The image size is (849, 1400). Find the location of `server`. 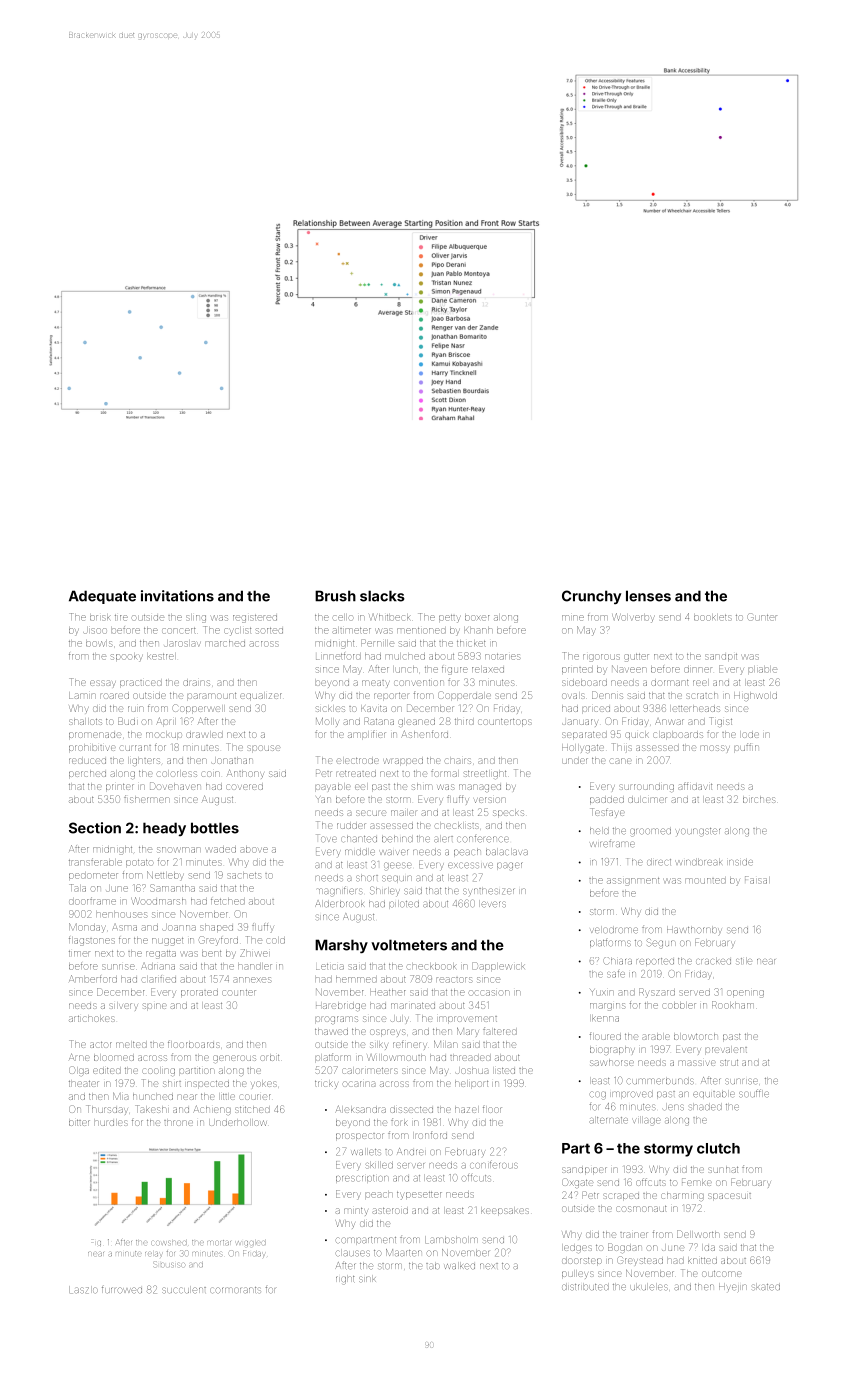

server is located at coordinates (411, 1166).
